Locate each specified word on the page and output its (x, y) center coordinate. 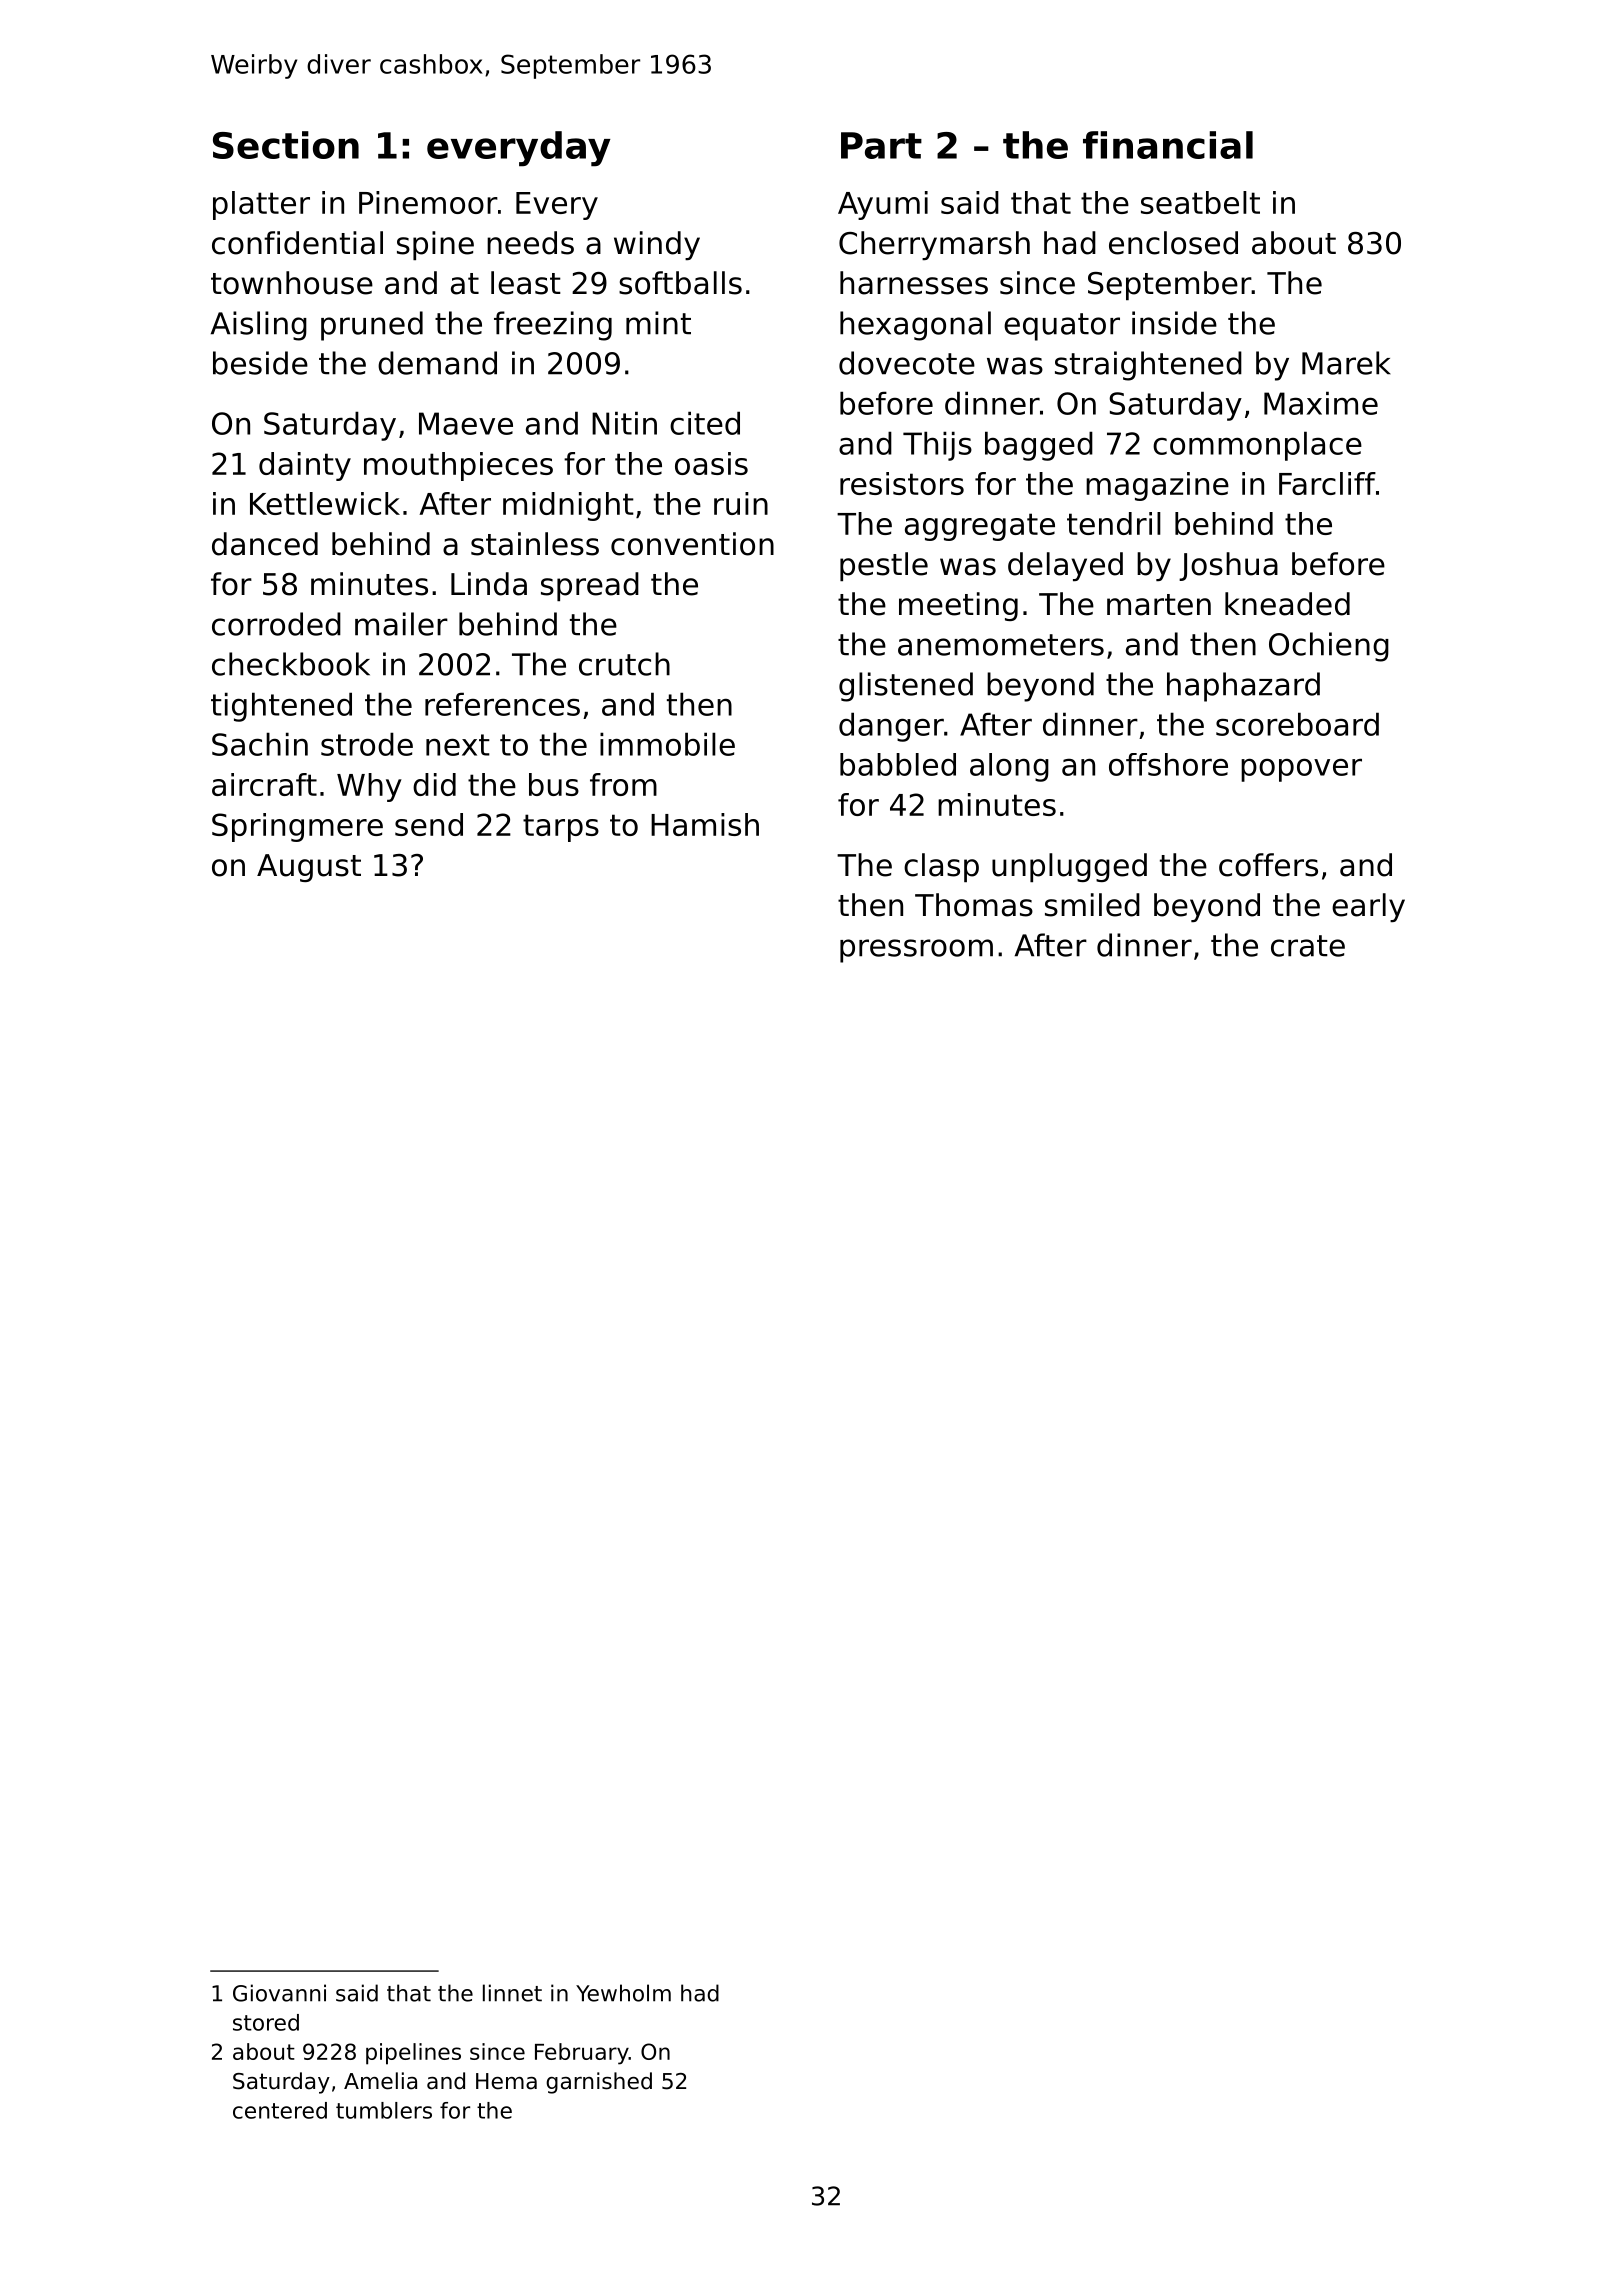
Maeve (466, 423)
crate (1308, 946)
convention (692, 544)
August (309, 868)
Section (286, 145)
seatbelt (1200, 202)
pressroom (916, 951)
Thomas (974, 905)
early (1368, 907)
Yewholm (623, 1993)
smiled (1092, 905)
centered (280, 2110)
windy (657, 245)
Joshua (1228, 566)
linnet (512, 1993)
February (582, 2054)
